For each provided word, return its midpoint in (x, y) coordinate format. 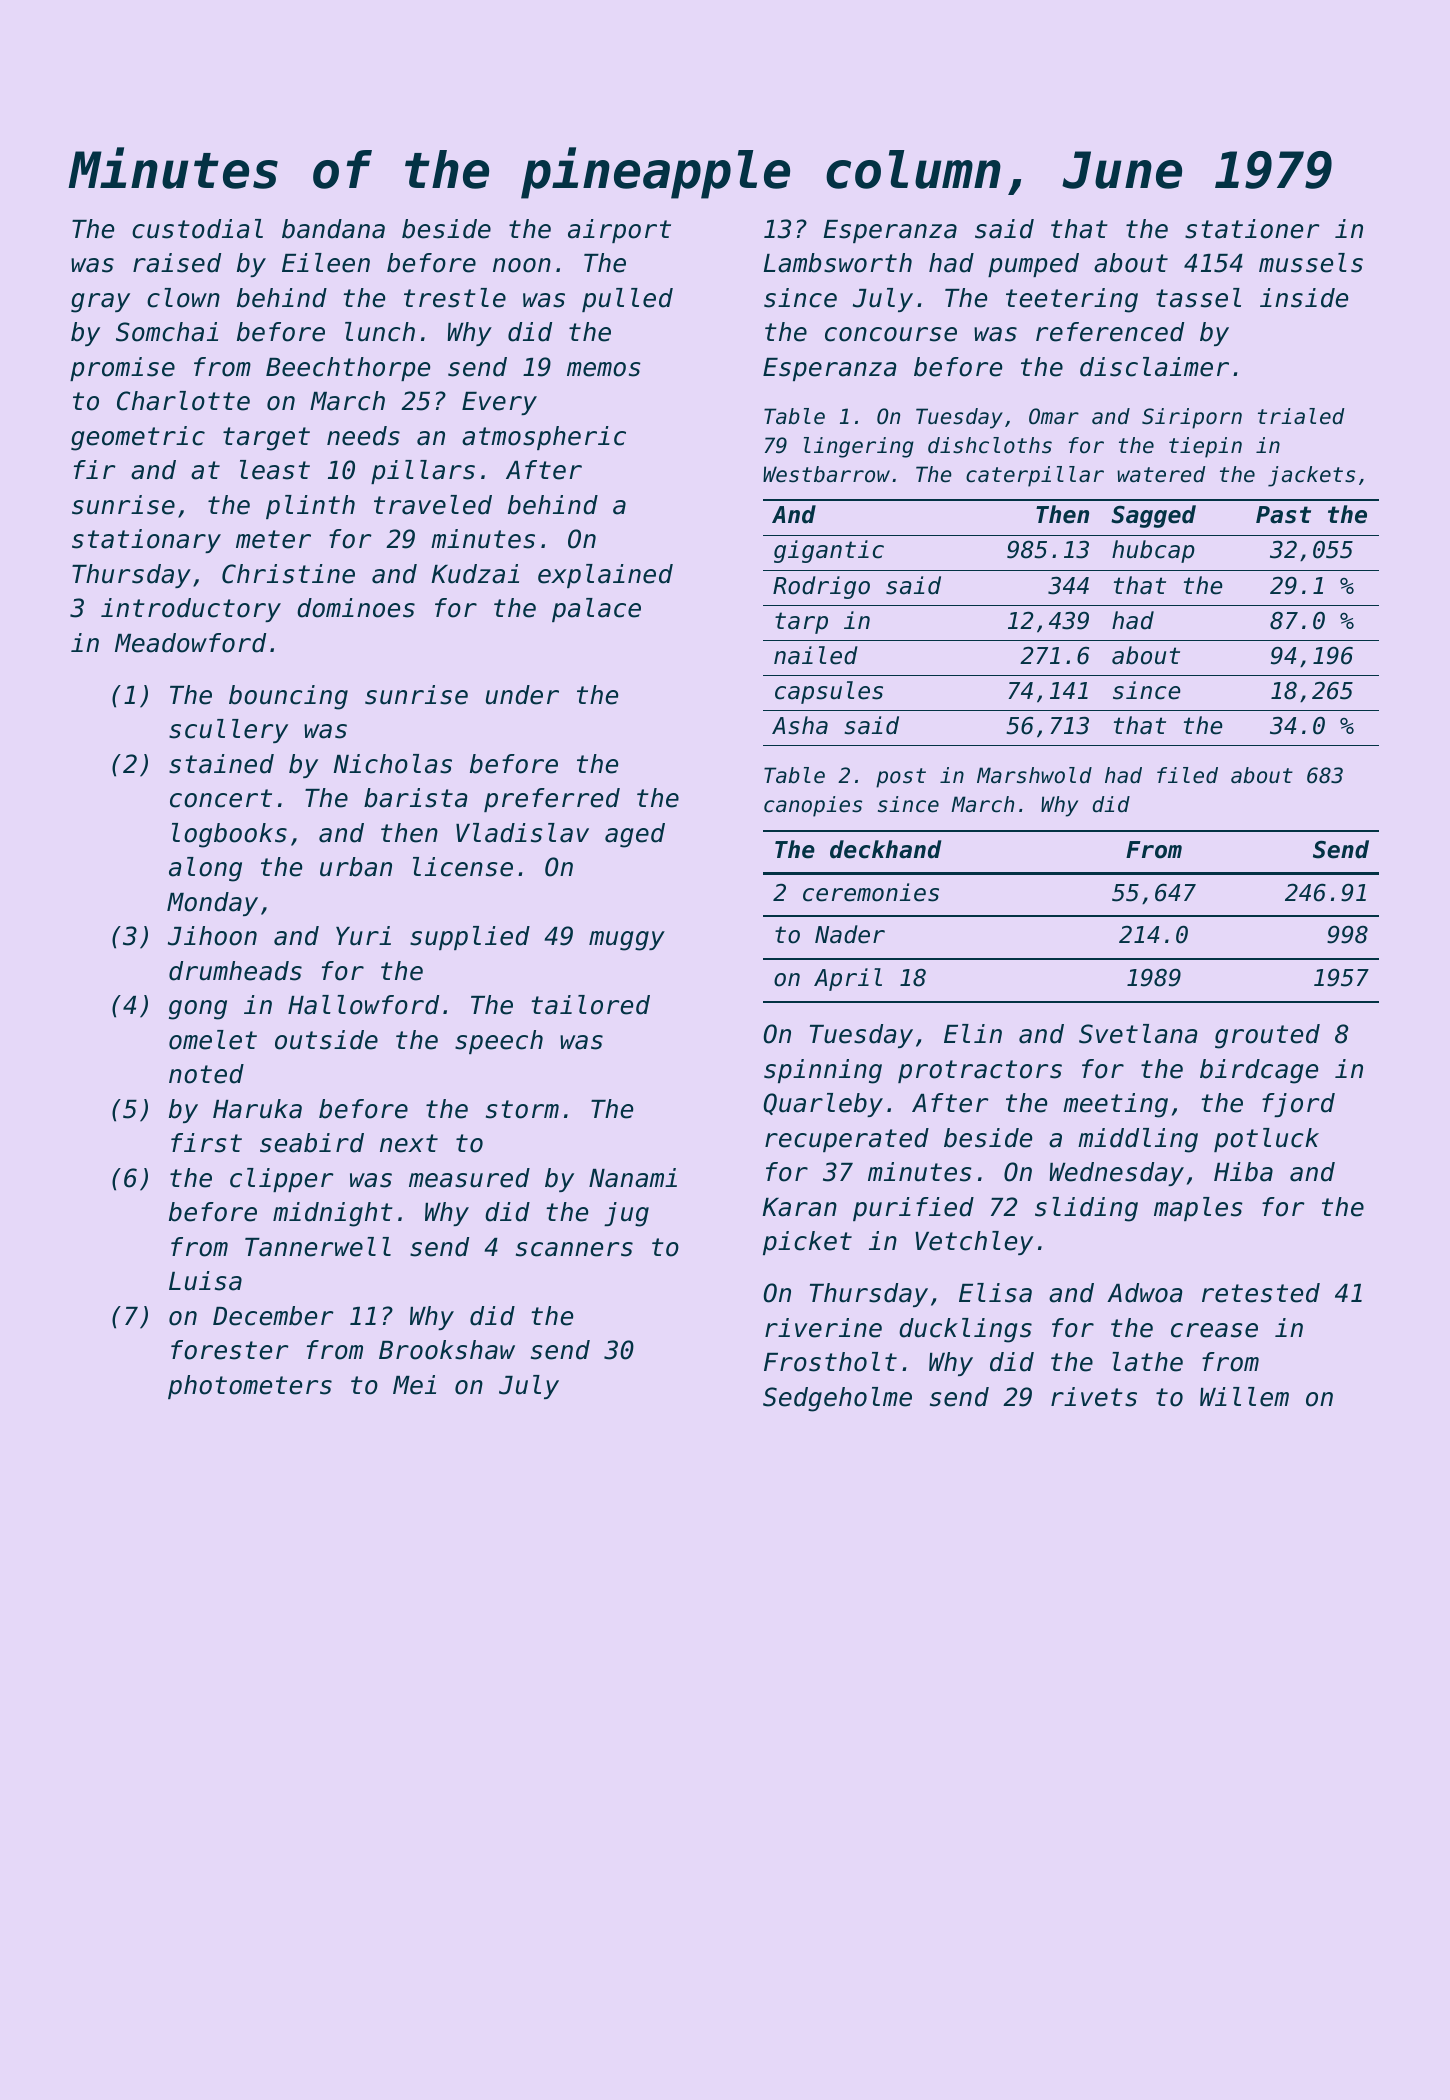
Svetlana (1138, 1034)
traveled (433, 505)
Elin (973, 1033)
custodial (197, 229)
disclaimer (1154, 367)
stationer (1252, 229)
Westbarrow (826, 474)
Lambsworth (838, 263)
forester (230, 1350)
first (206, 1143)
